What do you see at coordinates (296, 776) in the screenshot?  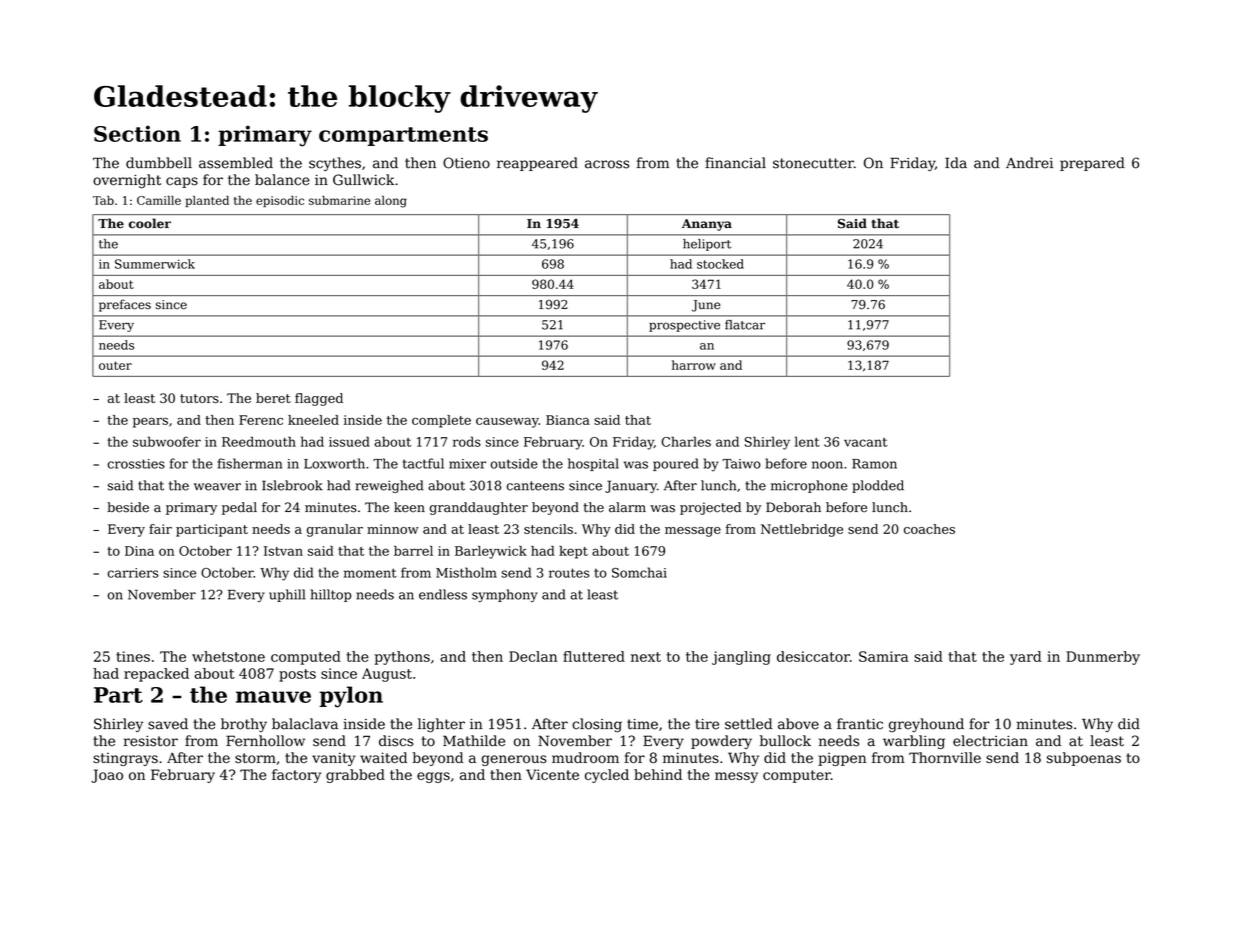 I see `factory` at bounding box center [296, 776].
